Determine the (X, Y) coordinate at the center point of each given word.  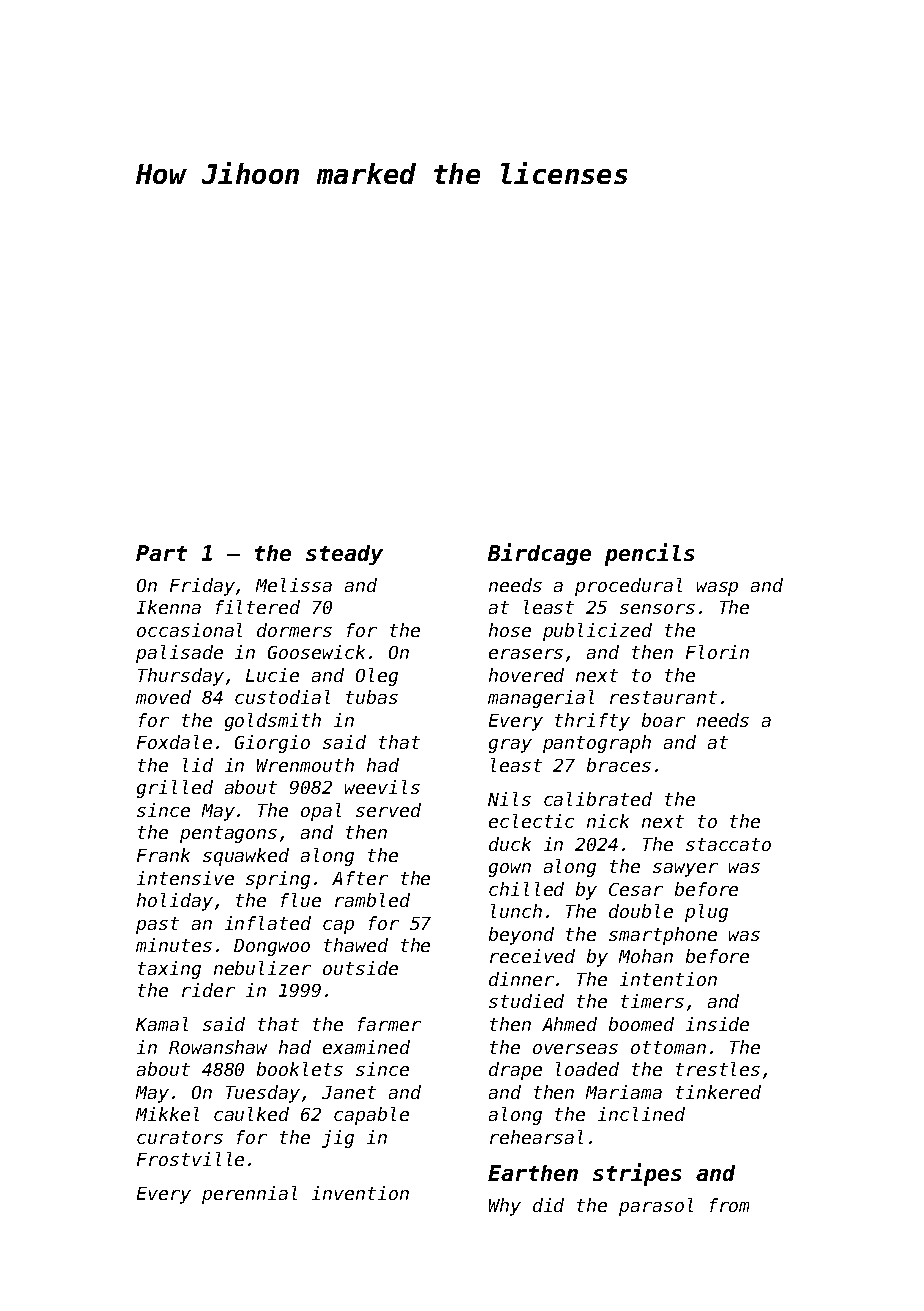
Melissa (294, 585)
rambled (372, 900)
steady (344, 555)
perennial (249, 1195)
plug (706, 913)
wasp (717, 589)
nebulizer (262, 968)
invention (360, 1193)
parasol (656, 1207)
